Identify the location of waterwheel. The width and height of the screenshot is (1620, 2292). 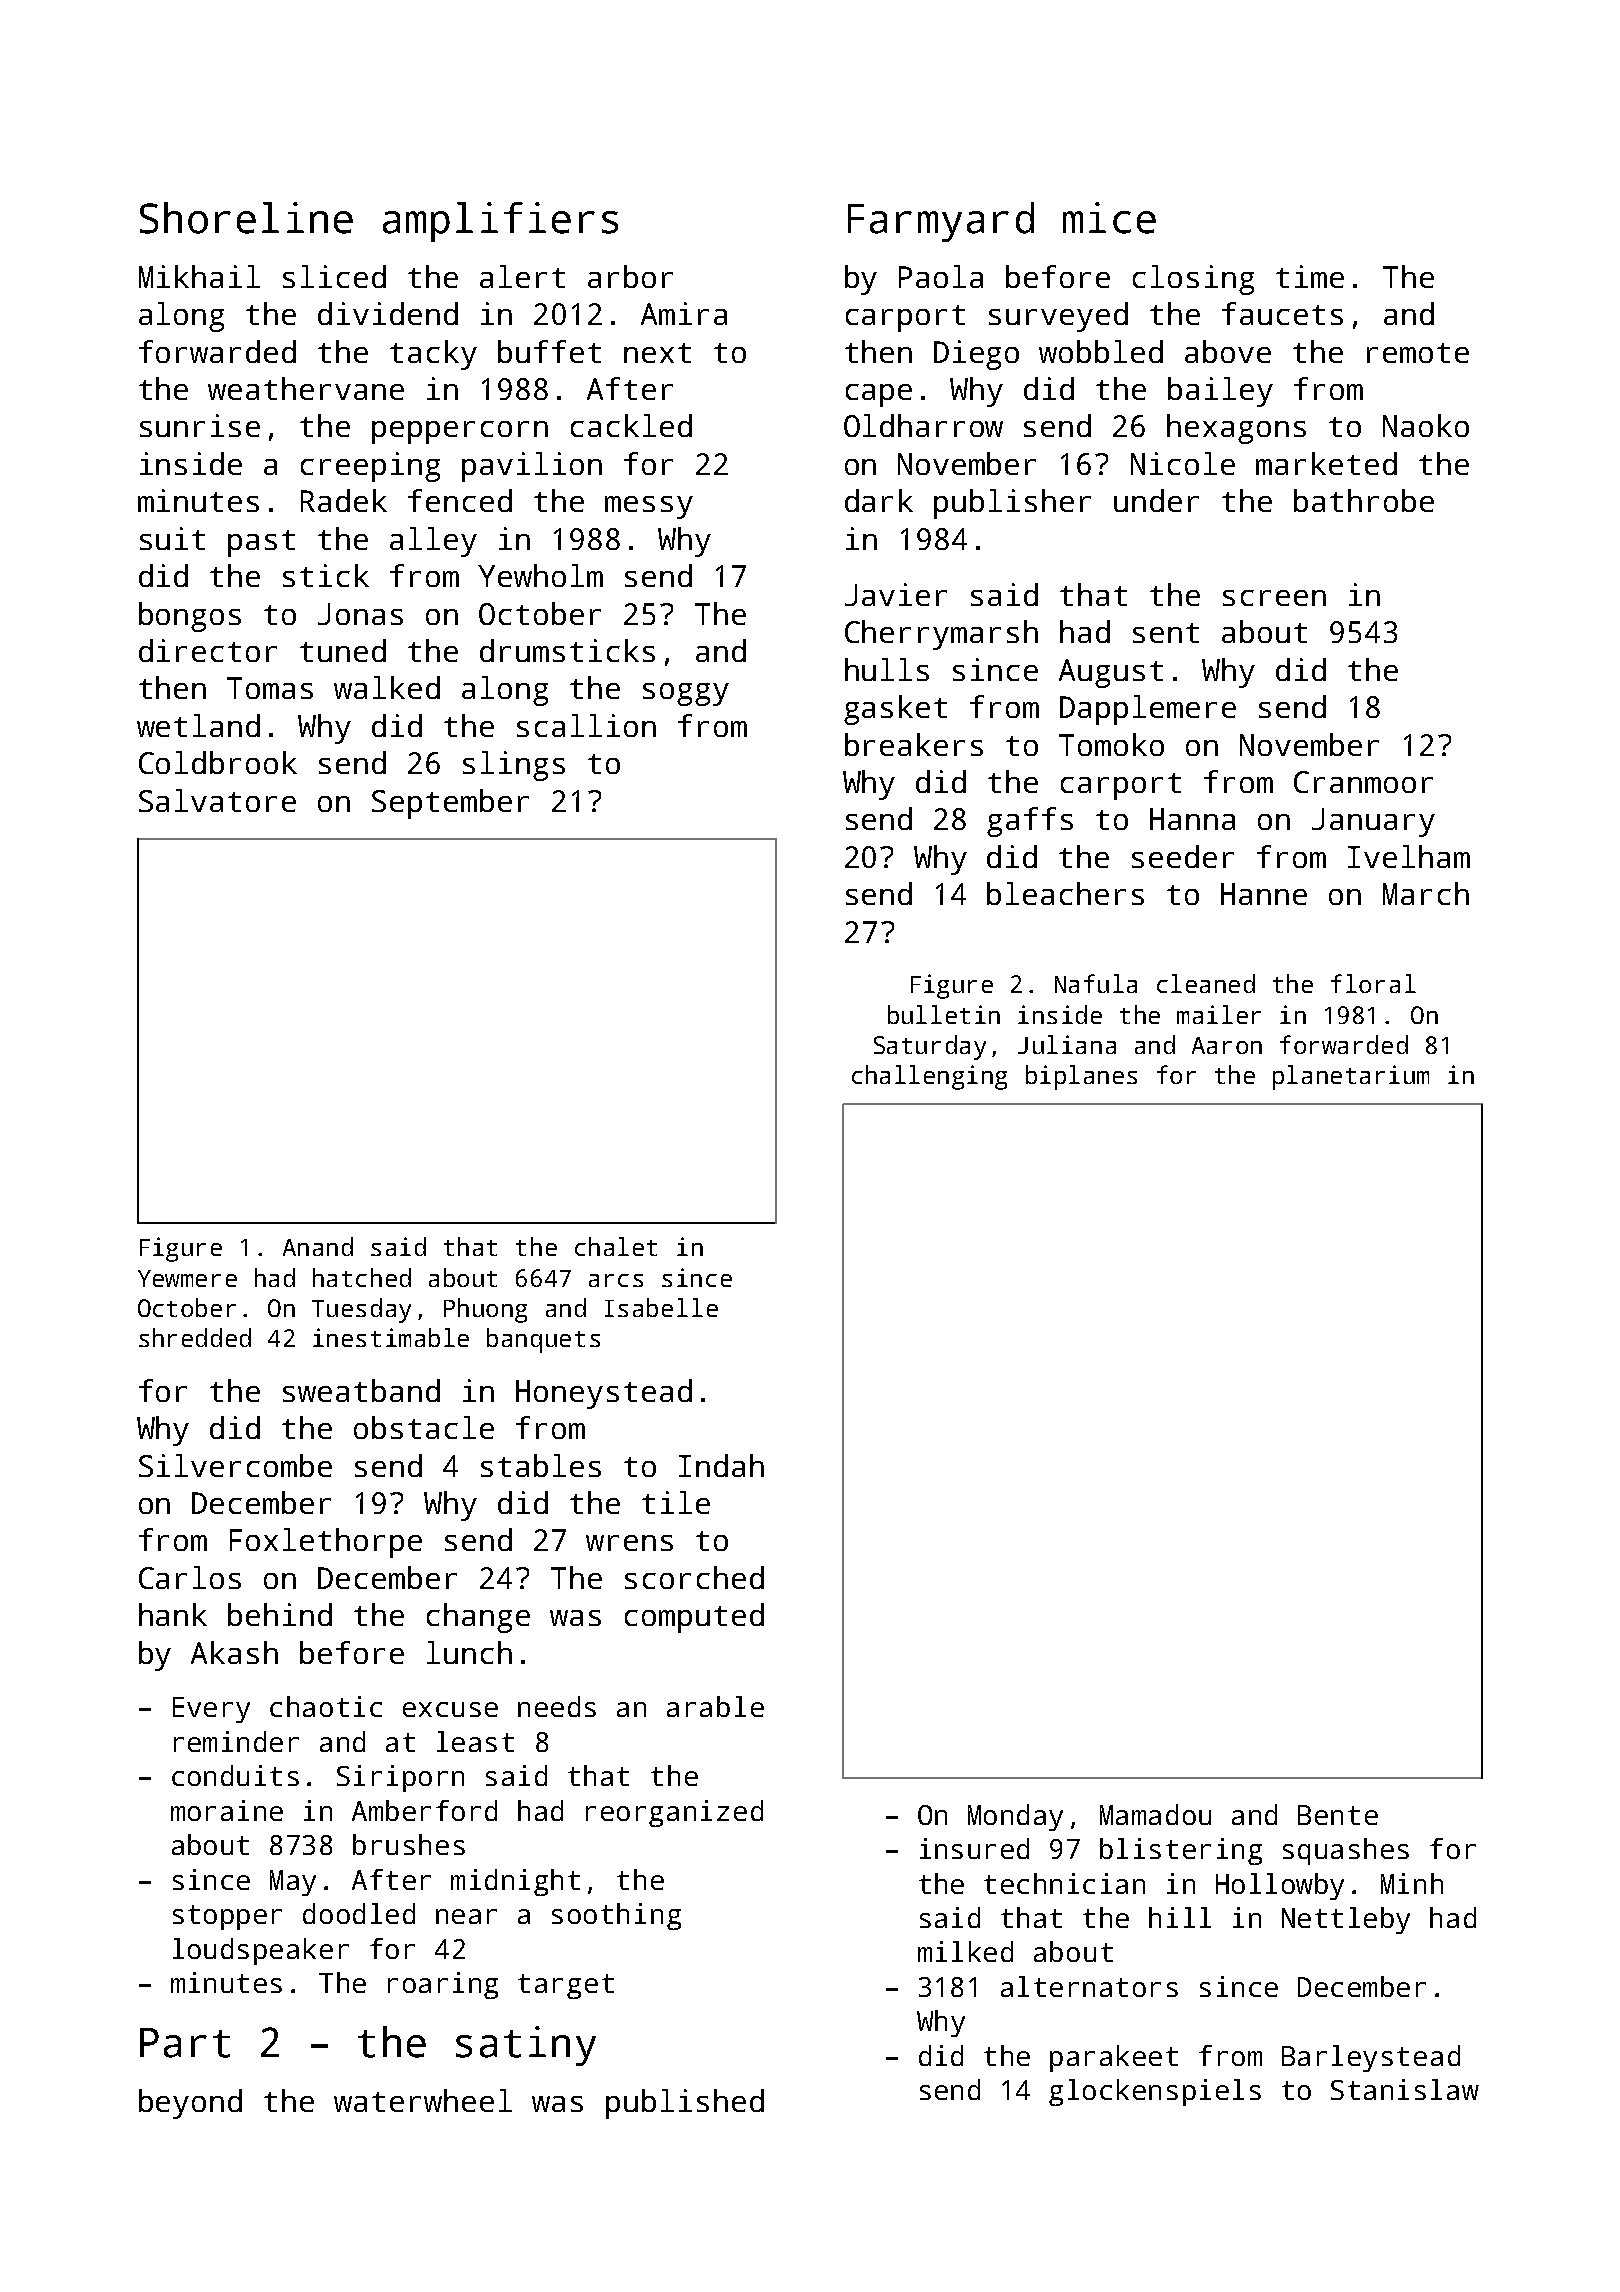
(423, 2100).
